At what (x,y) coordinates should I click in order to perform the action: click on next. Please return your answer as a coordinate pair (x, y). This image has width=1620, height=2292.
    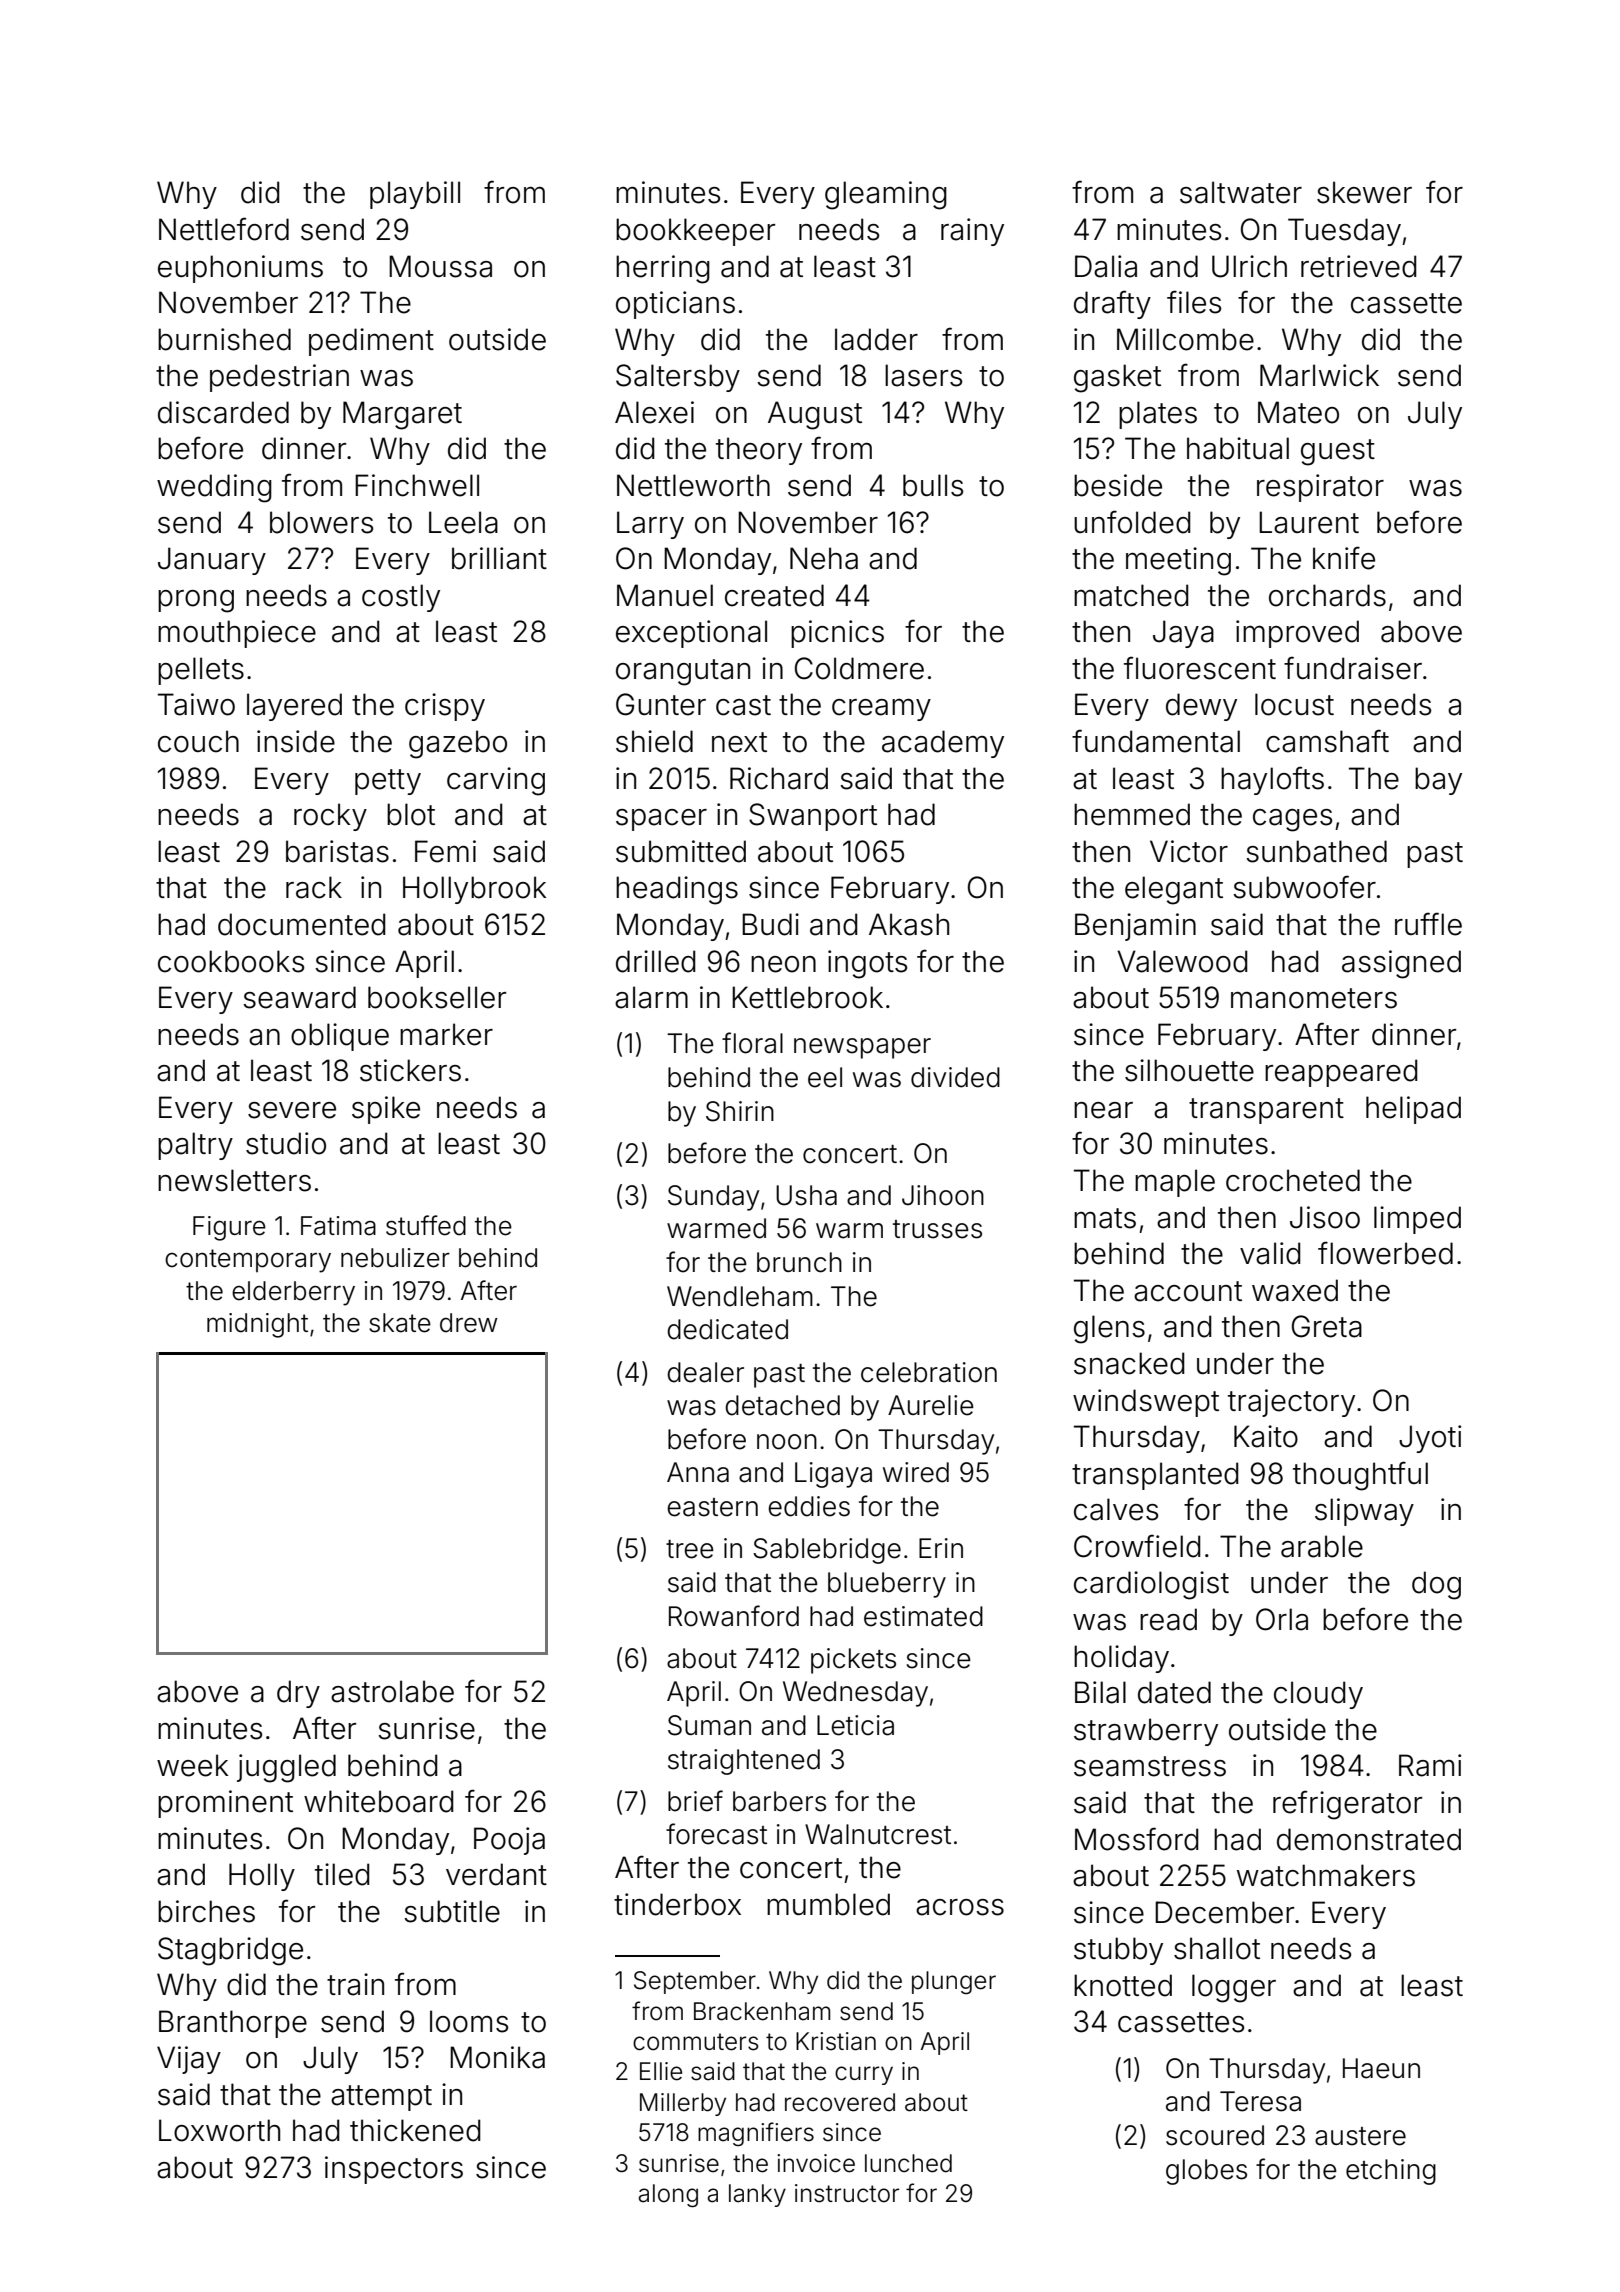
    Looking at the image, I should click on (739, 742).
